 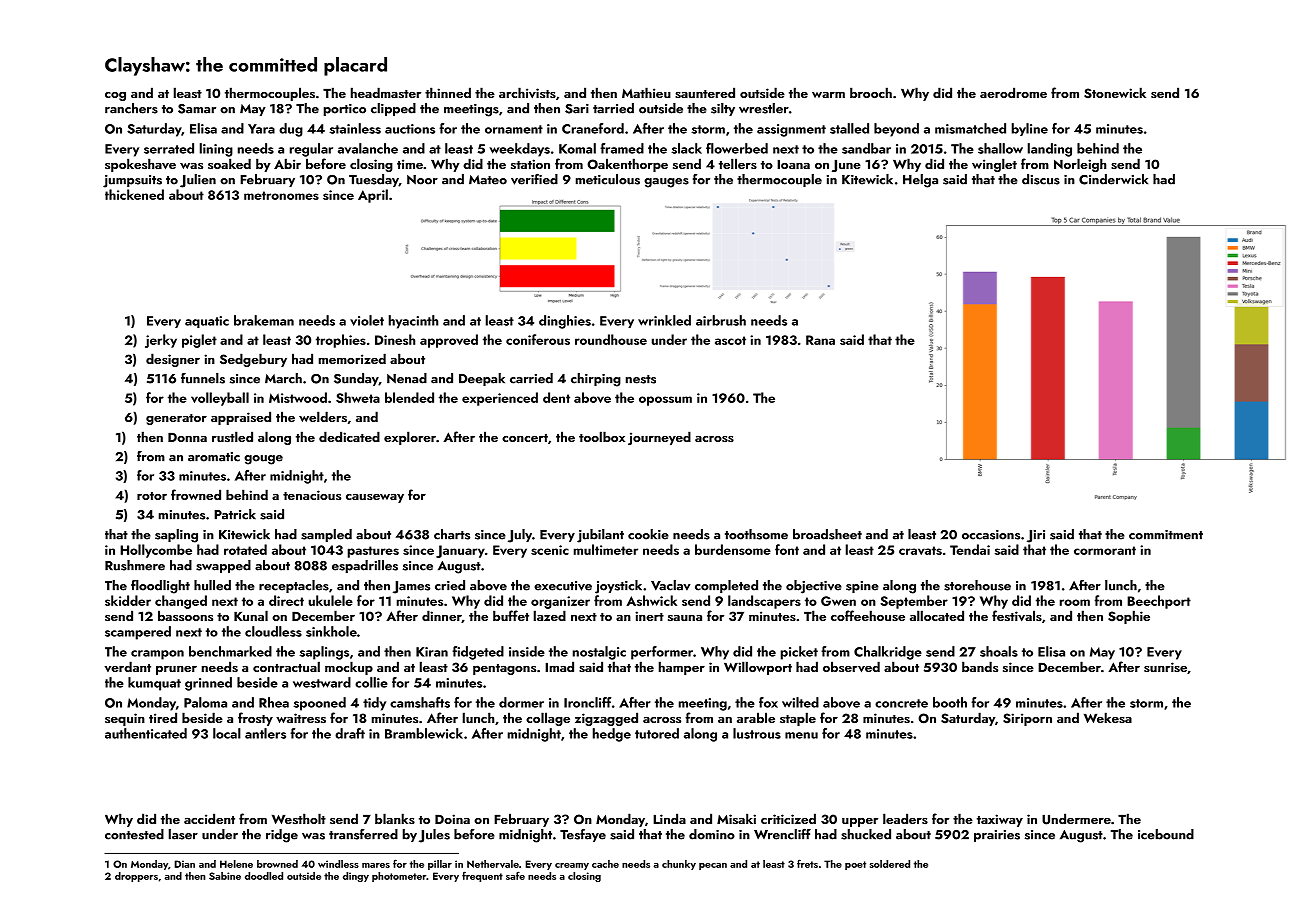 I want to click on staple, so click(x=798, y=719).
